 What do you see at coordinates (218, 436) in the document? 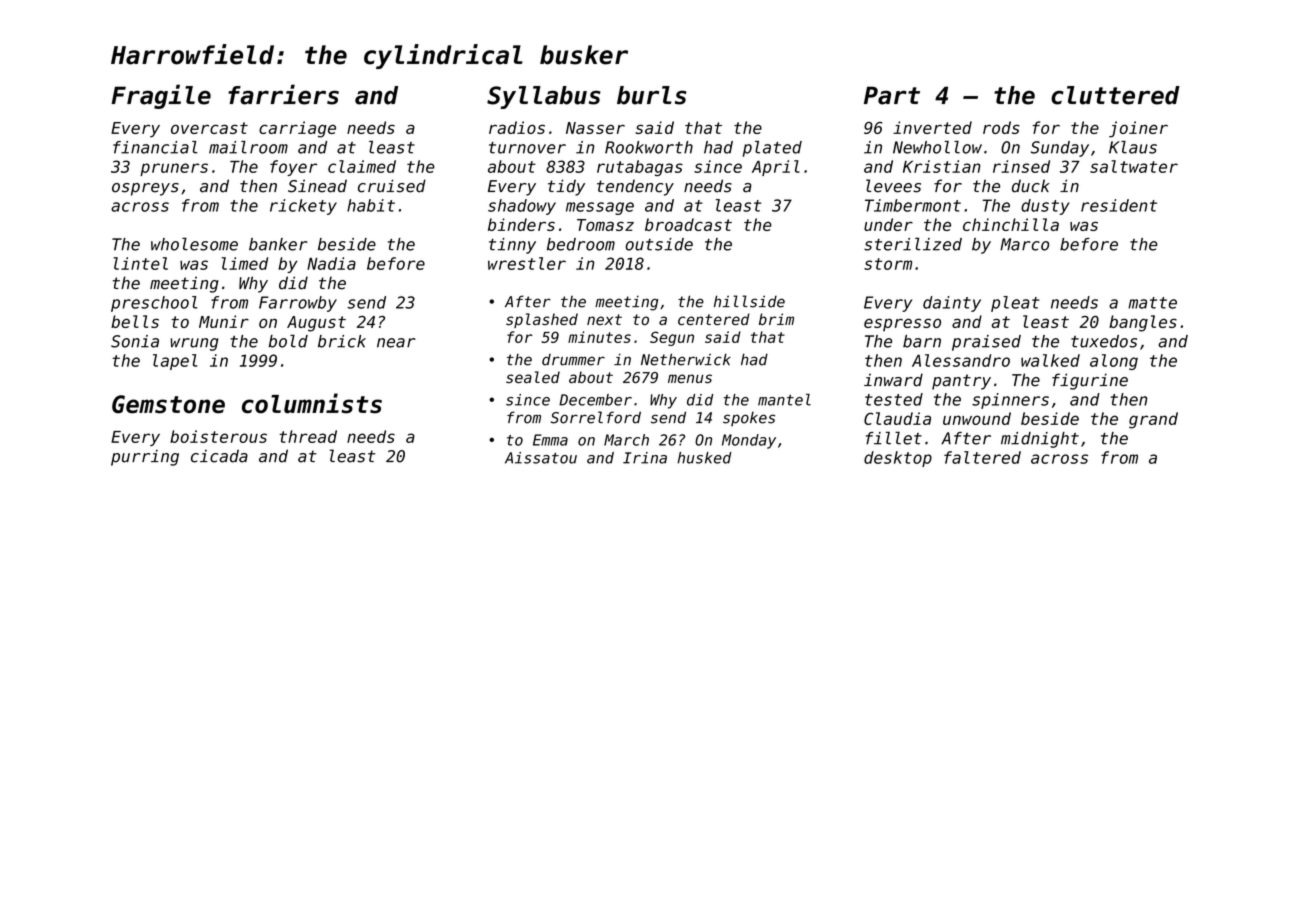
I see `boisterous` at bounding box center [218, 436].
